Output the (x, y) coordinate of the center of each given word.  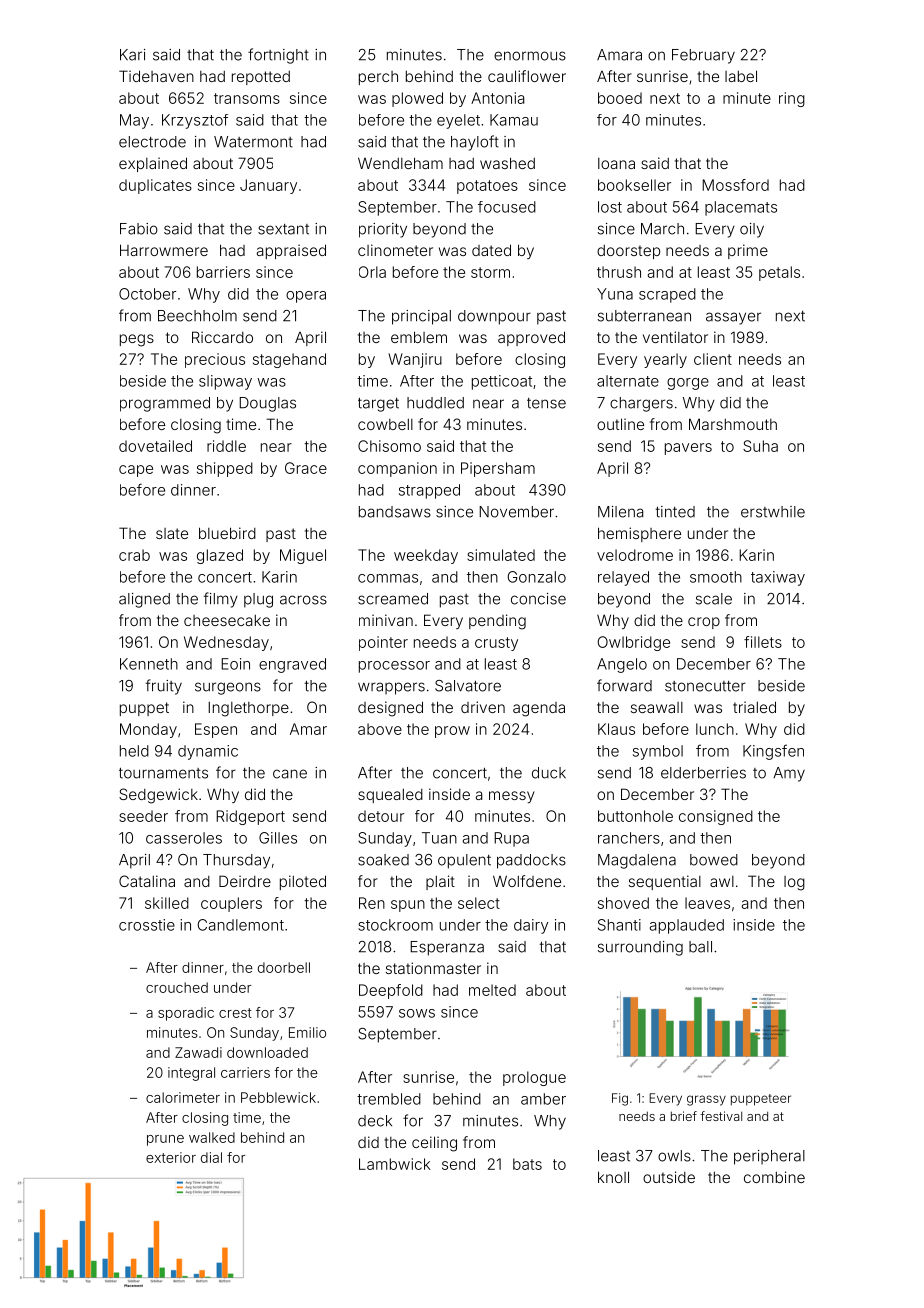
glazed (220, 556)
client (713, 359)
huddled (435, 403)
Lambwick (394, 1164)
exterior (171, 1157)
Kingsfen (773, 752)
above (380, 729)
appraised (291, 251)
